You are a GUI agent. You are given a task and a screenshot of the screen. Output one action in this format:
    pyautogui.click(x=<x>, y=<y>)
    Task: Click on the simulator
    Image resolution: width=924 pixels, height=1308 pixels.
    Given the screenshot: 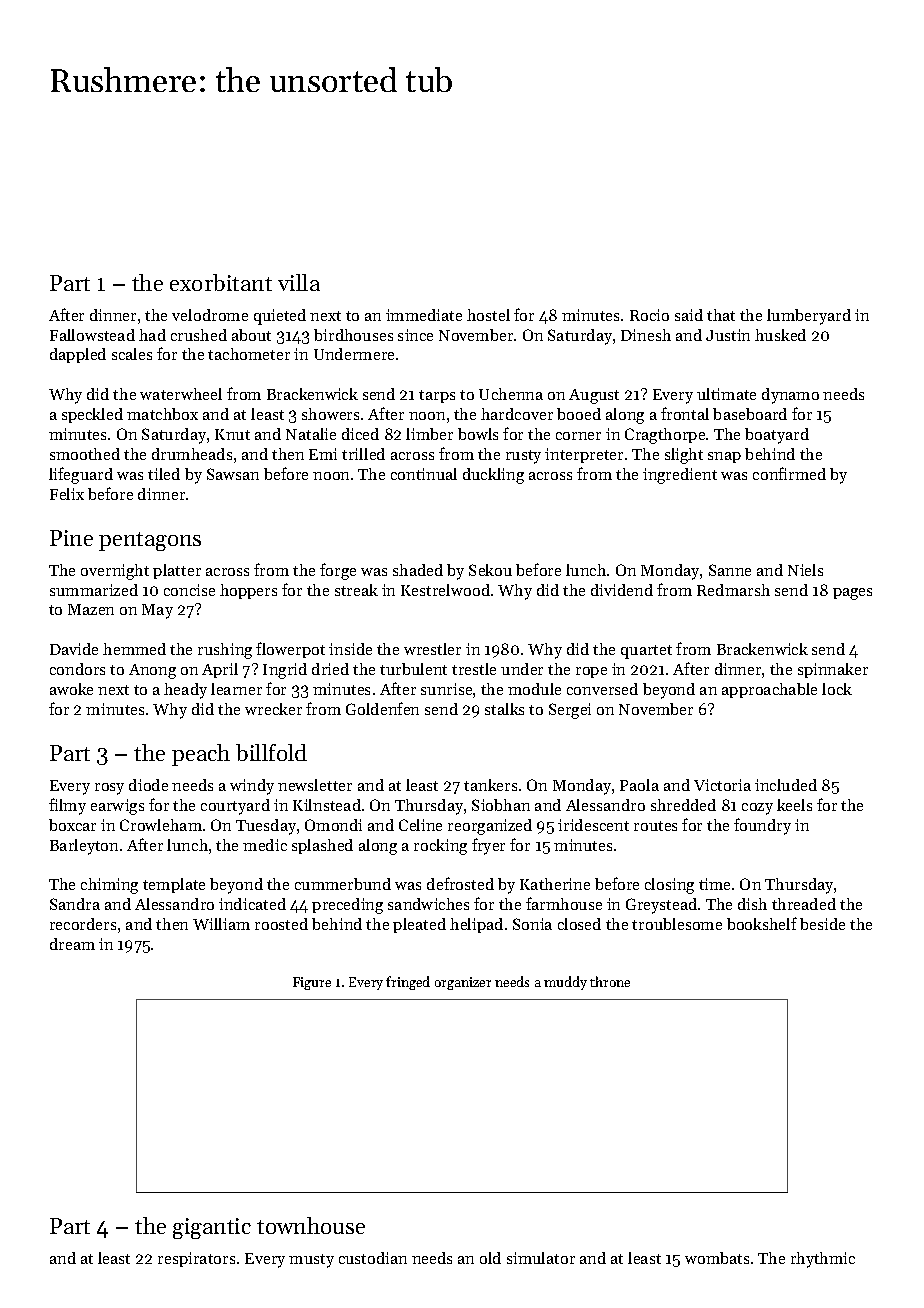 What is the action you would take?
    pyautogui.click(x=541, y=1258)
